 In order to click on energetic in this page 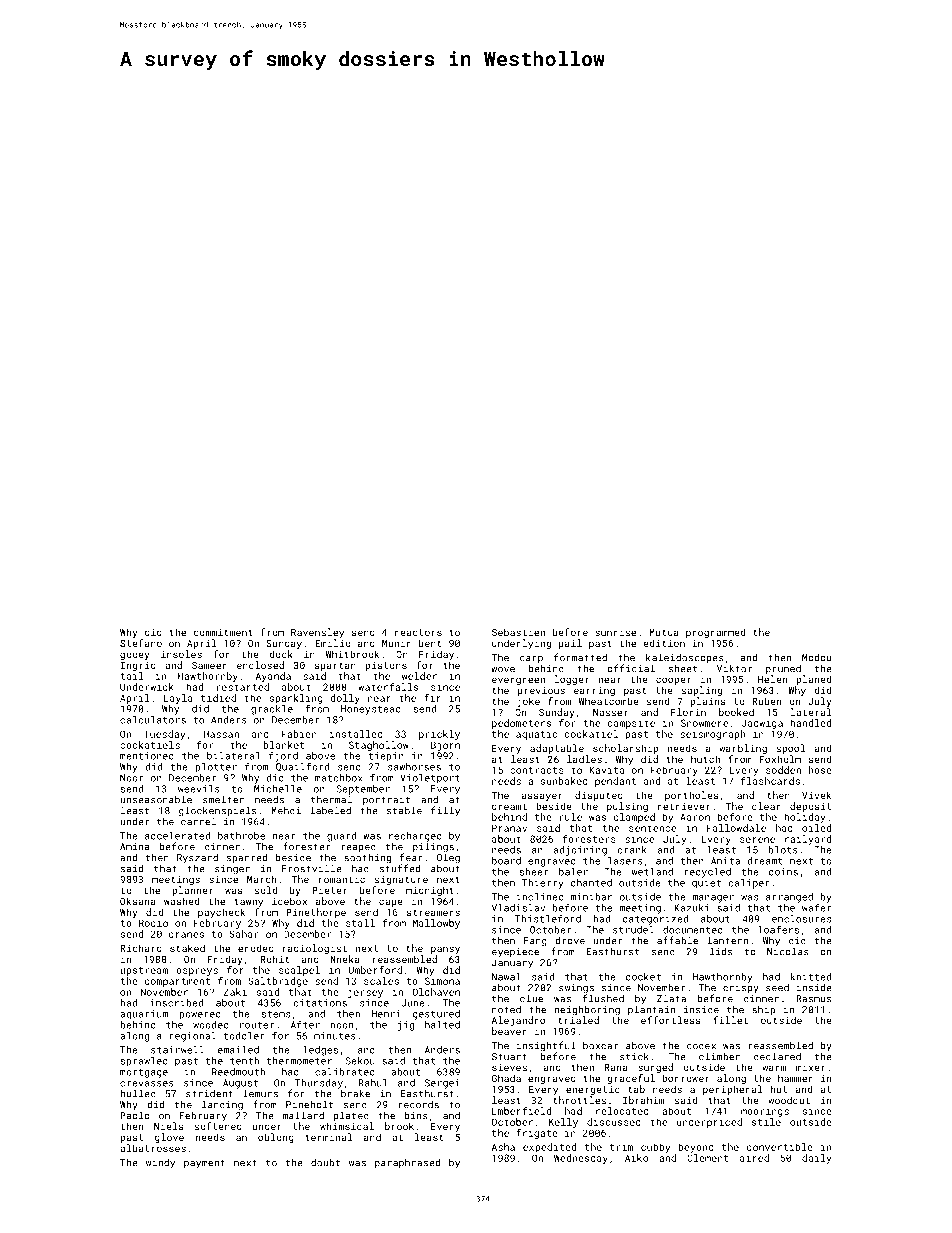, I will do `click(593, 1090)`.
